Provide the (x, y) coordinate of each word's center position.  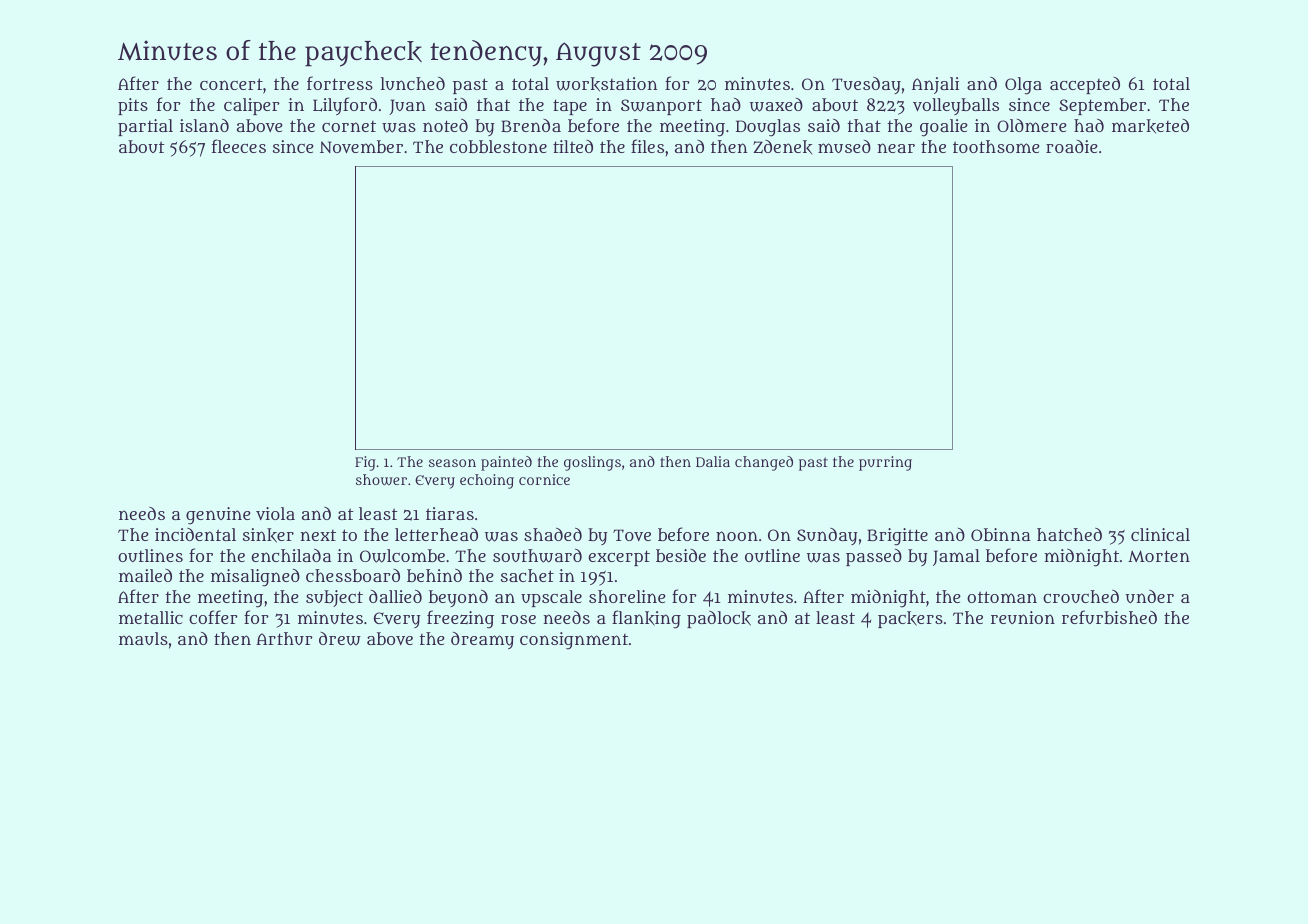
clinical (1160, 534)
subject (334, 598)
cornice (544, 479)
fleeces (239, 146)
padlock (719, 619)
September (1102, 106)
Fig (365, 463)
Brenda (531, 125)
